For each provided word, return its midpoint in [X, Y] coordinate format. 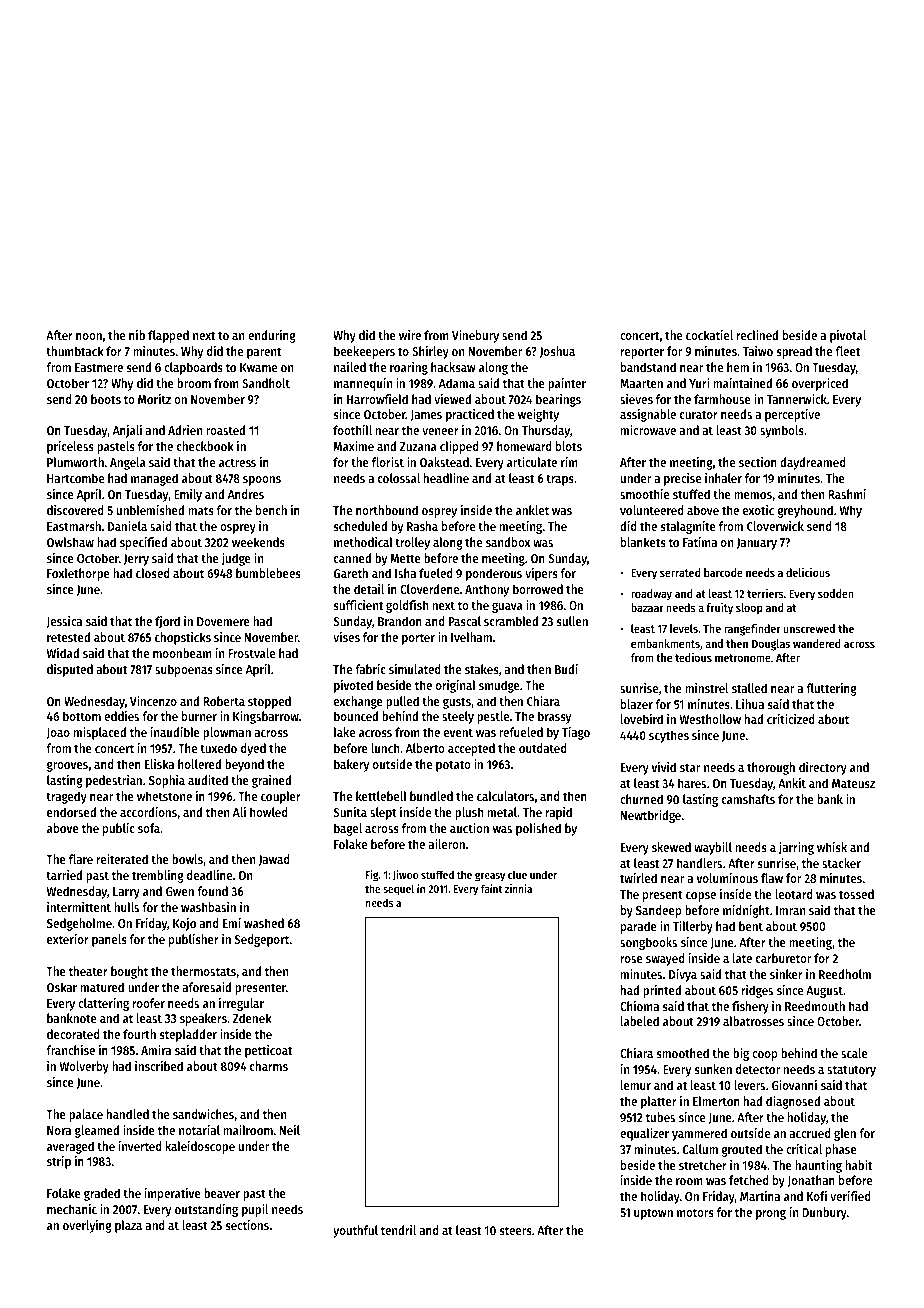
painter [567, 384]
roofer [149, 1003]
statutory [851, 1071]
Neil [290, 1130]
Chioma [639, 1006]
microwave [648, 430]
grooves [67, 766]
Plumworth [75, 462]
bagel [348, 829]
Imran [790, 910]
